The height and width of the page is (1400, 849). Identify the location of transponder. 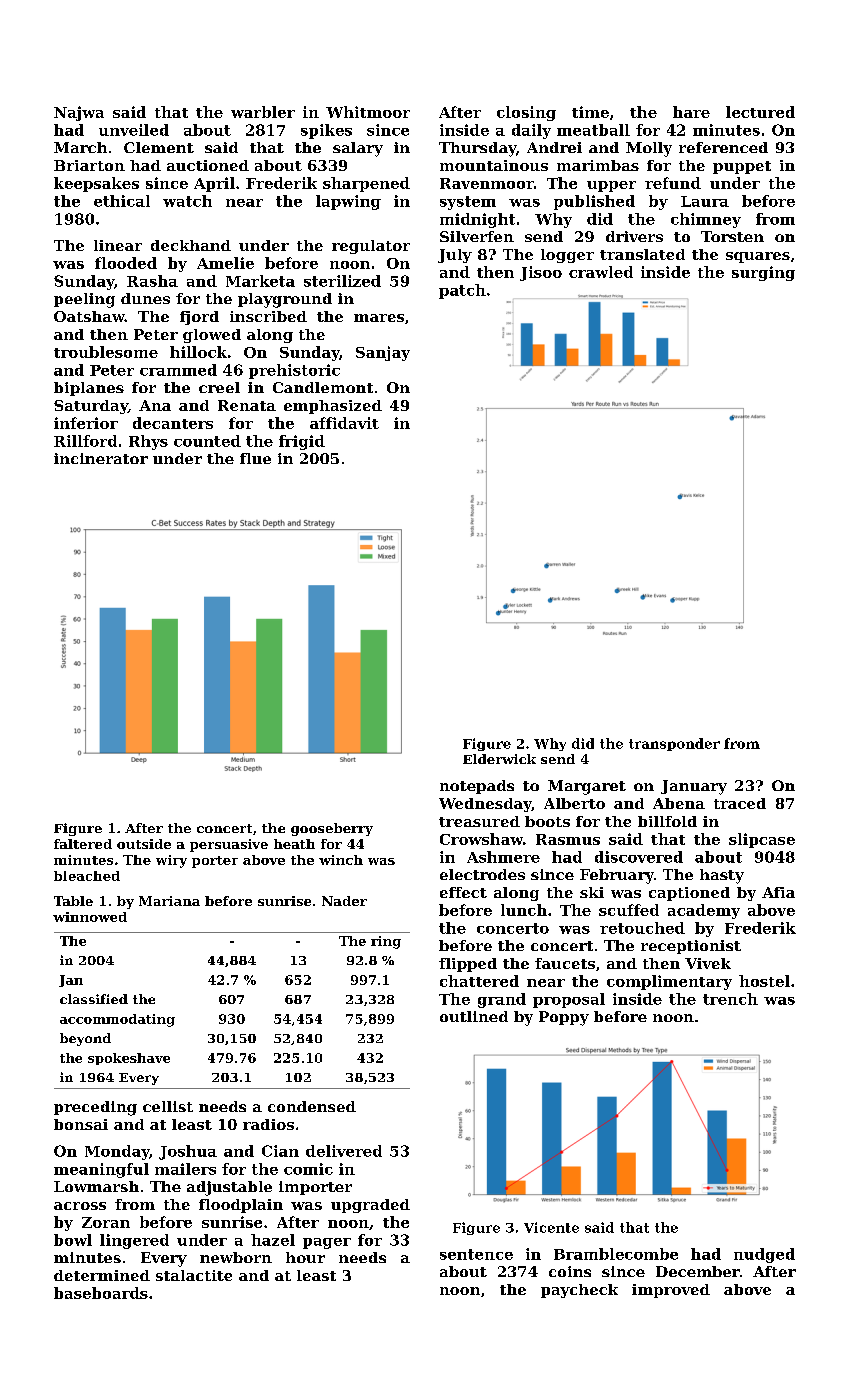
(674, 744).
